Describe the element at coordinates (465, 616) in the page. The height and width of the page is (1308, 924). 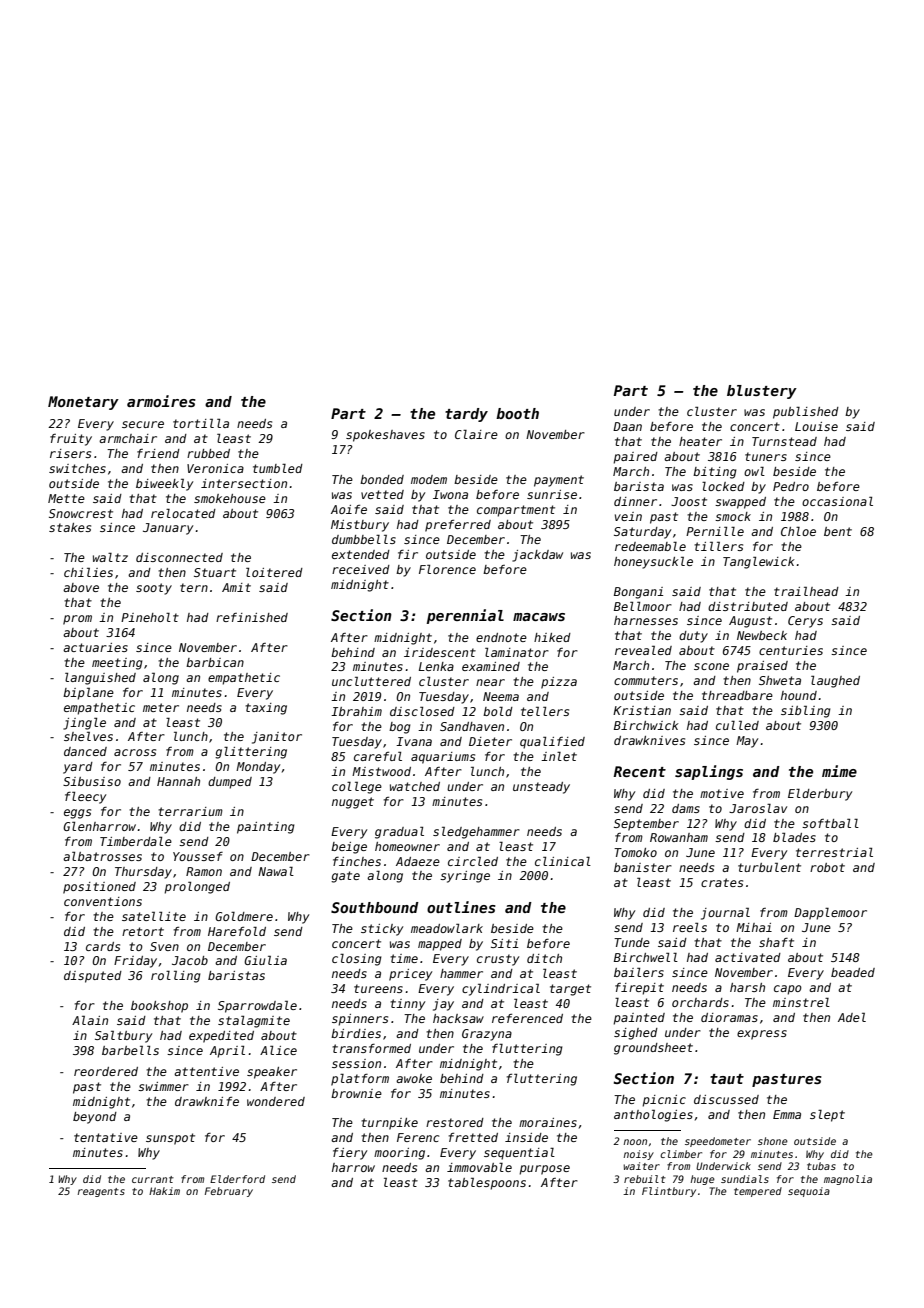
I see `perennial` at that location.
